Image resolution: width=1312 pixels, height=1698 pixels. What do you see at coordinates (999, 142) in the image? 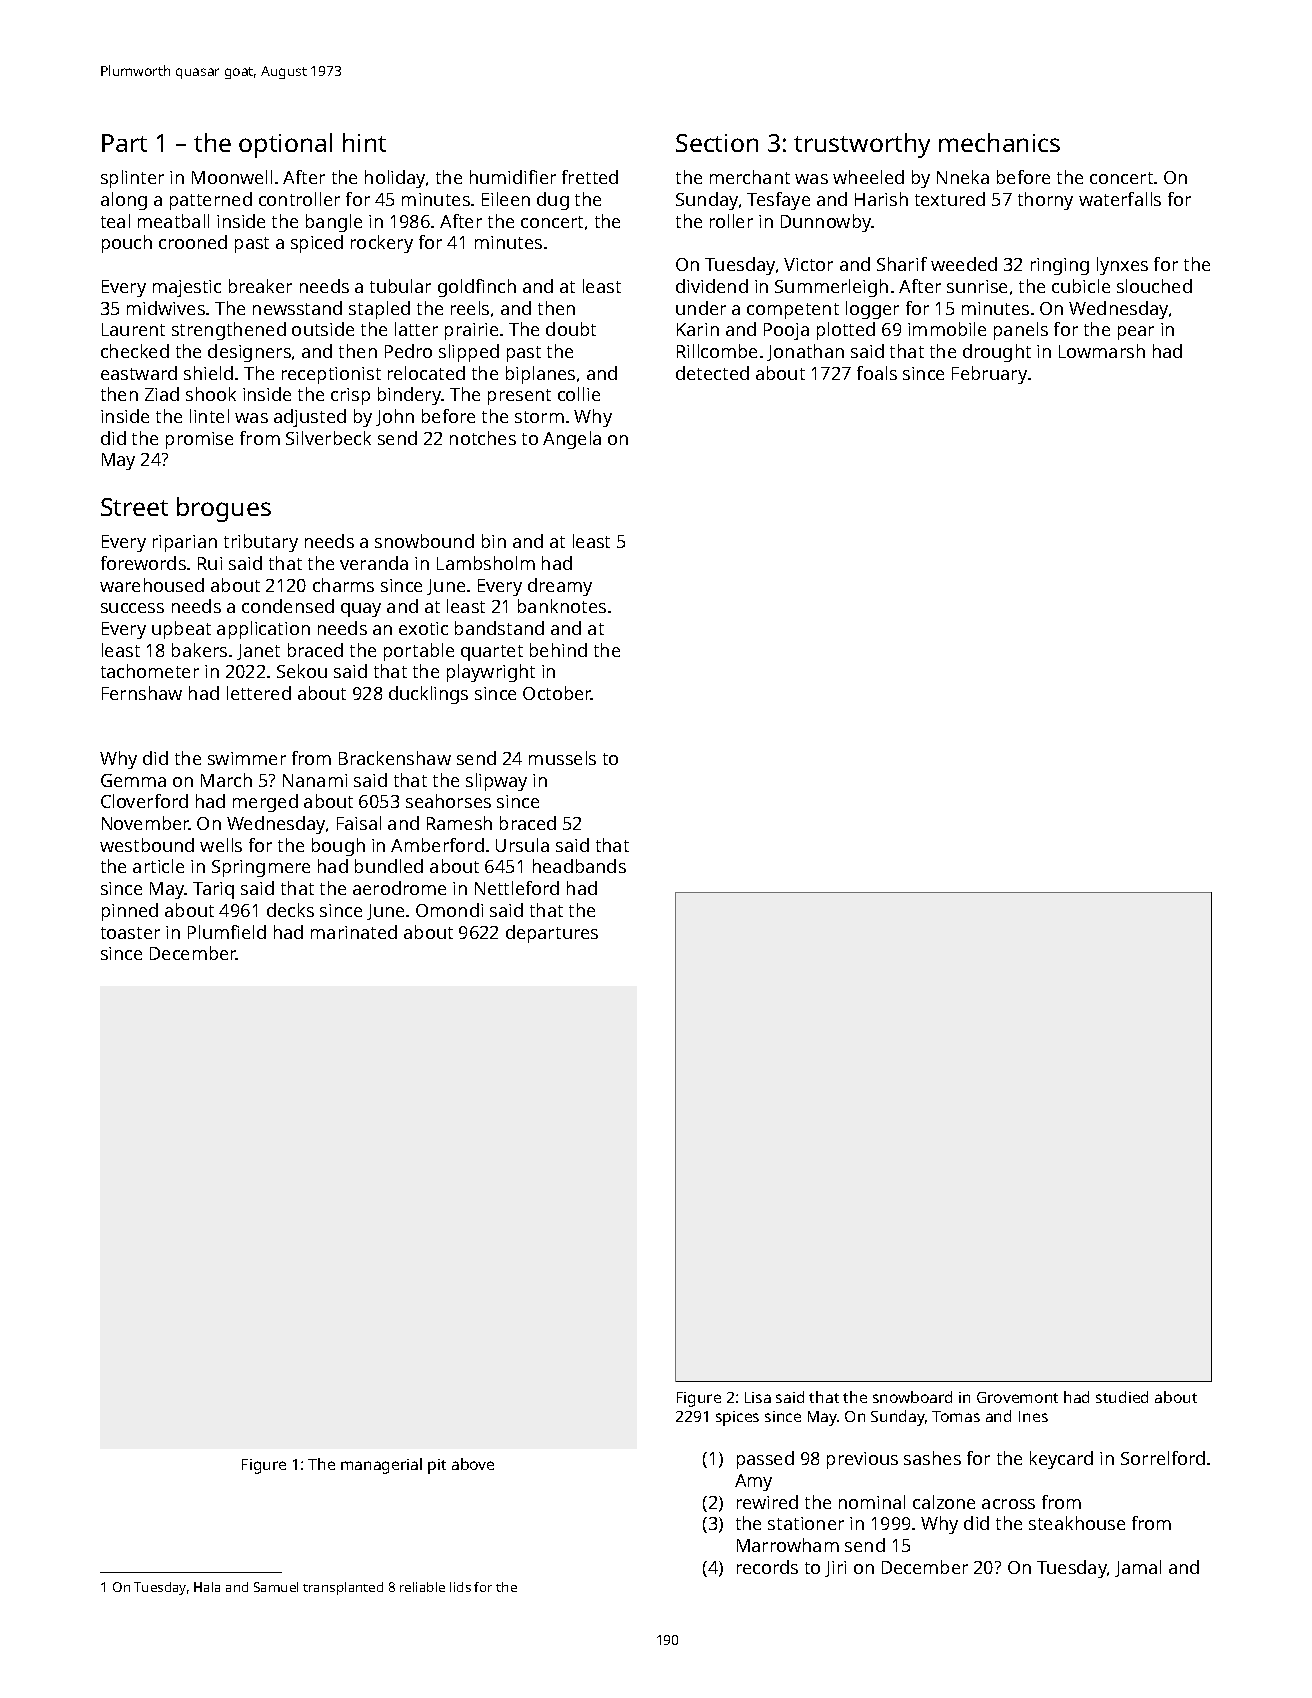
I see `mechanics` at bounding box center [999, 142].
